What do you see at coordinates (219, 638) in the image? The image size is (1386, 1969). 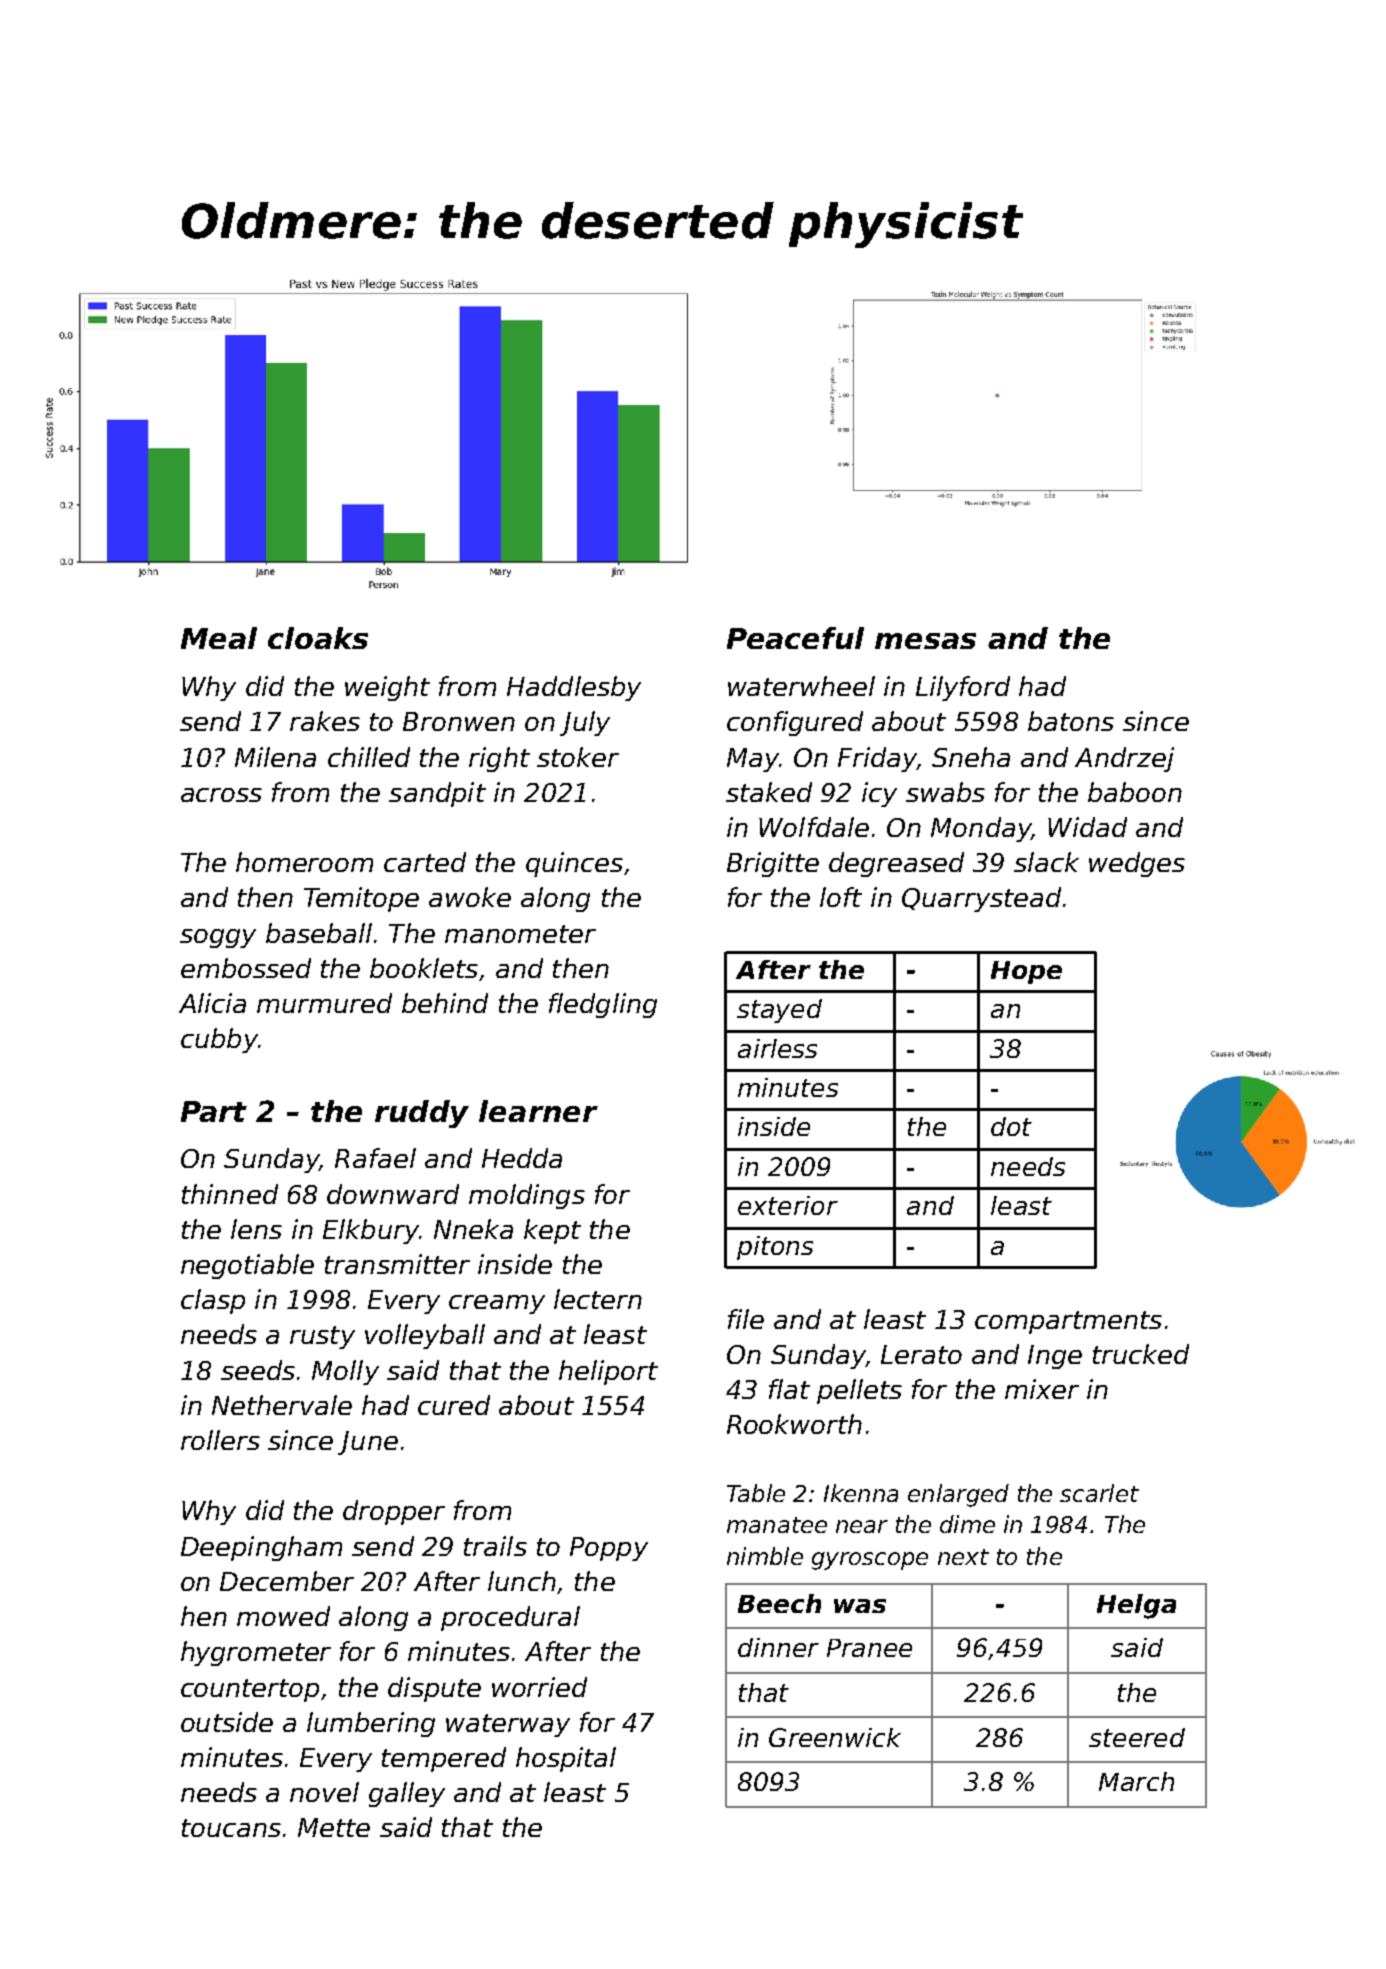 I see `Meal` at bounding box center [219, 638].
